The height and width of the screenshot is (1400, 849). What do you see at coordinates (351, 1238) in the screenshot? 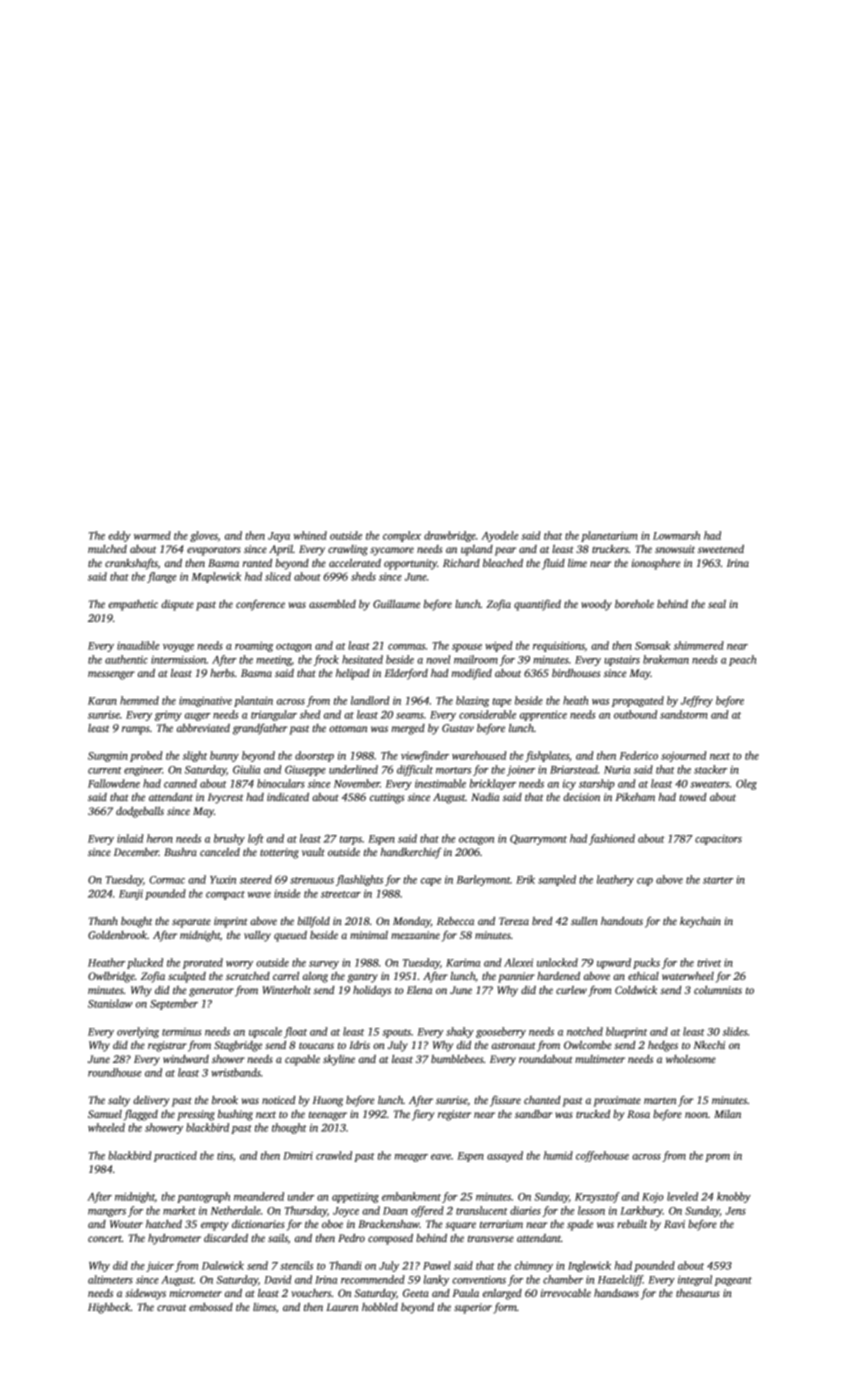
I see `Pedro` at bounding box center [351, 1238].
